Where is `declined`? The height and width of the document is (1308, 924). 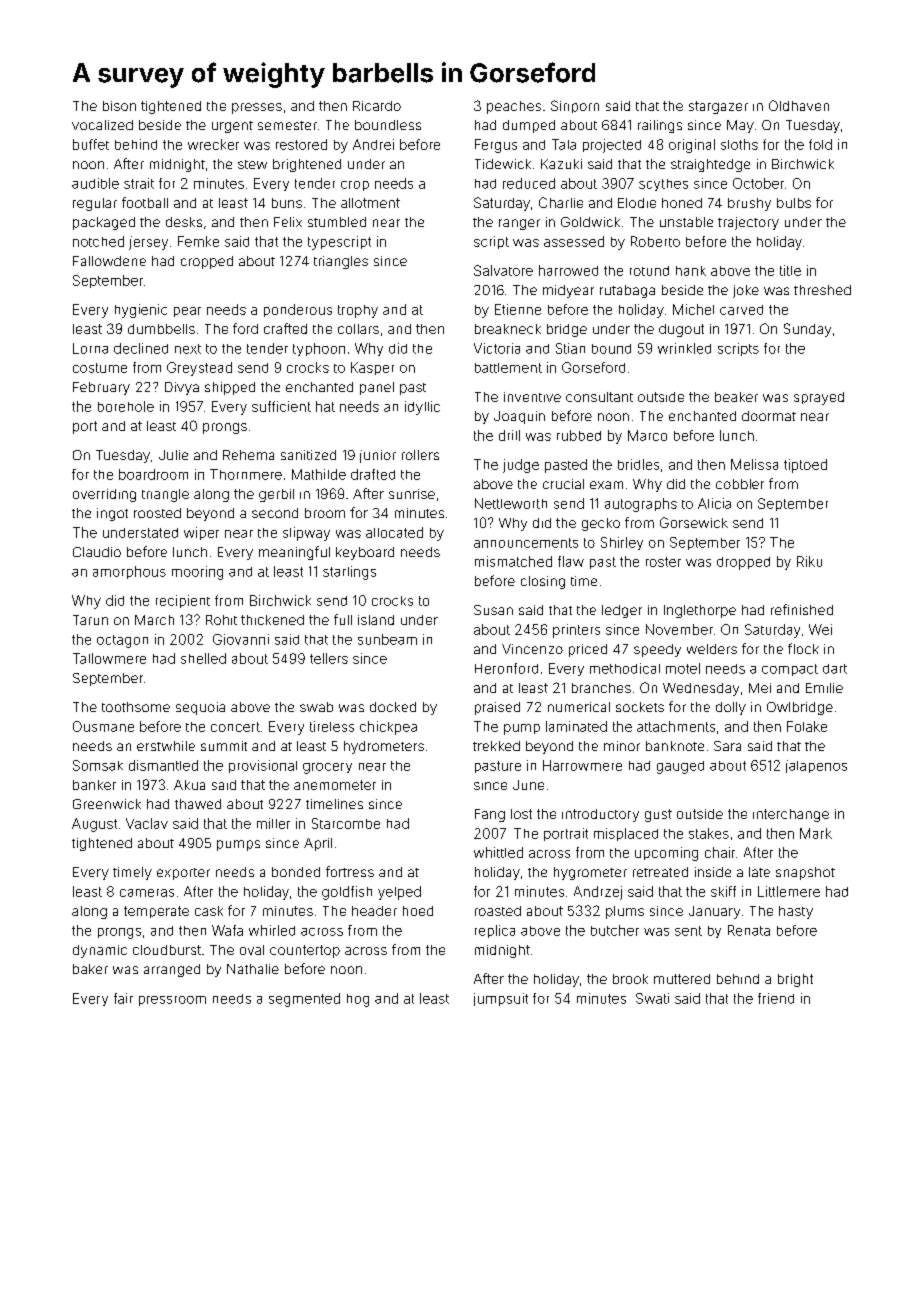
declined is located at coordinates (141, 348).
